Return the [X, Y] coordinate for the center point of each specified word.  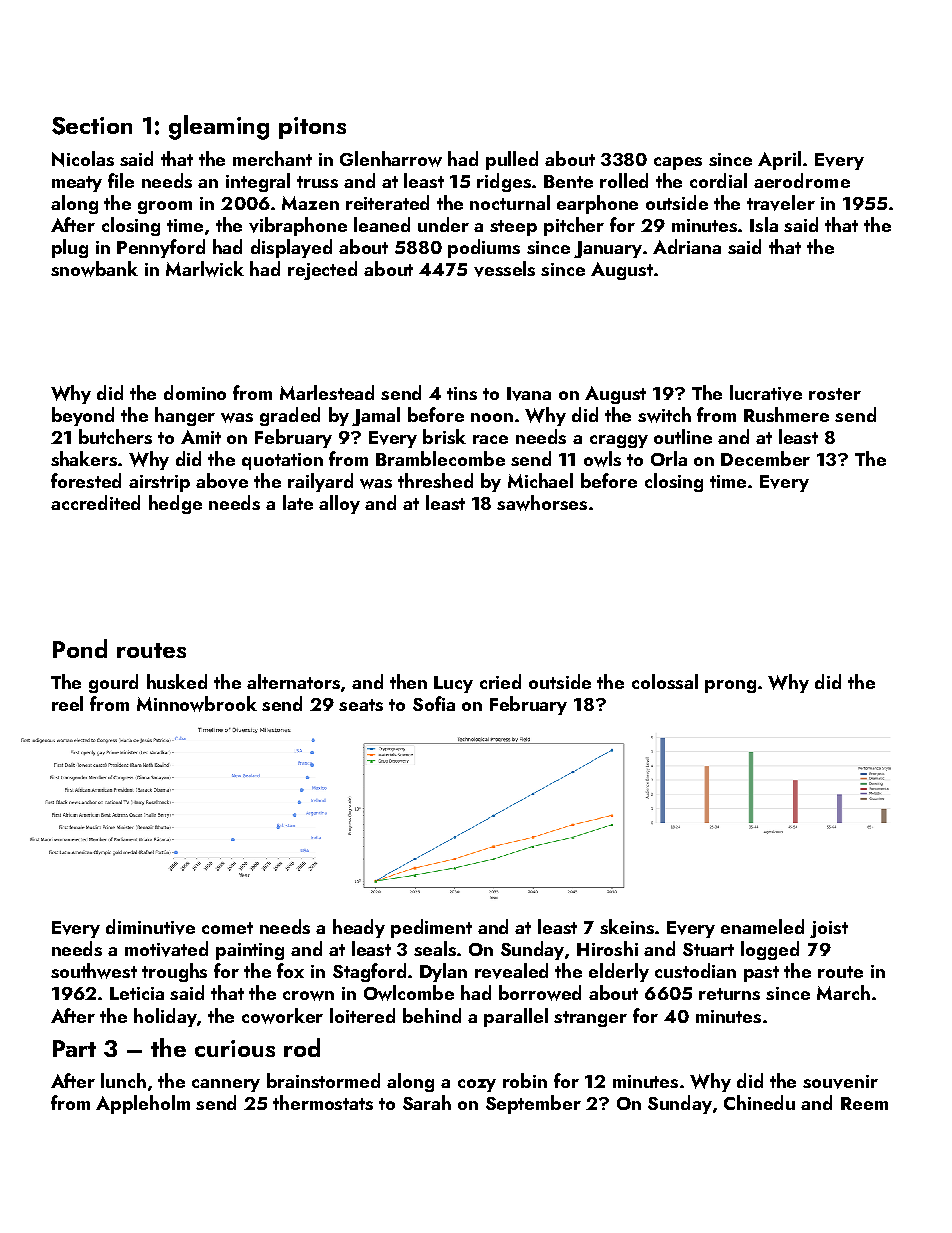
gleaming [219, 127]
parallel [516, 1017]
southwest [94, 971]
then [408, 681]
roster [835, 394]
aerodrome [802, 180]
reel [67, 703]
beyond [83, 416]
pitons [312, 128]
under [443, 224]
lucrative [766, 393]
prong [730, 686]
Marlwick [205, 269]
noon [492, 417]
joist [829, 929]
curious [235, 1048]
